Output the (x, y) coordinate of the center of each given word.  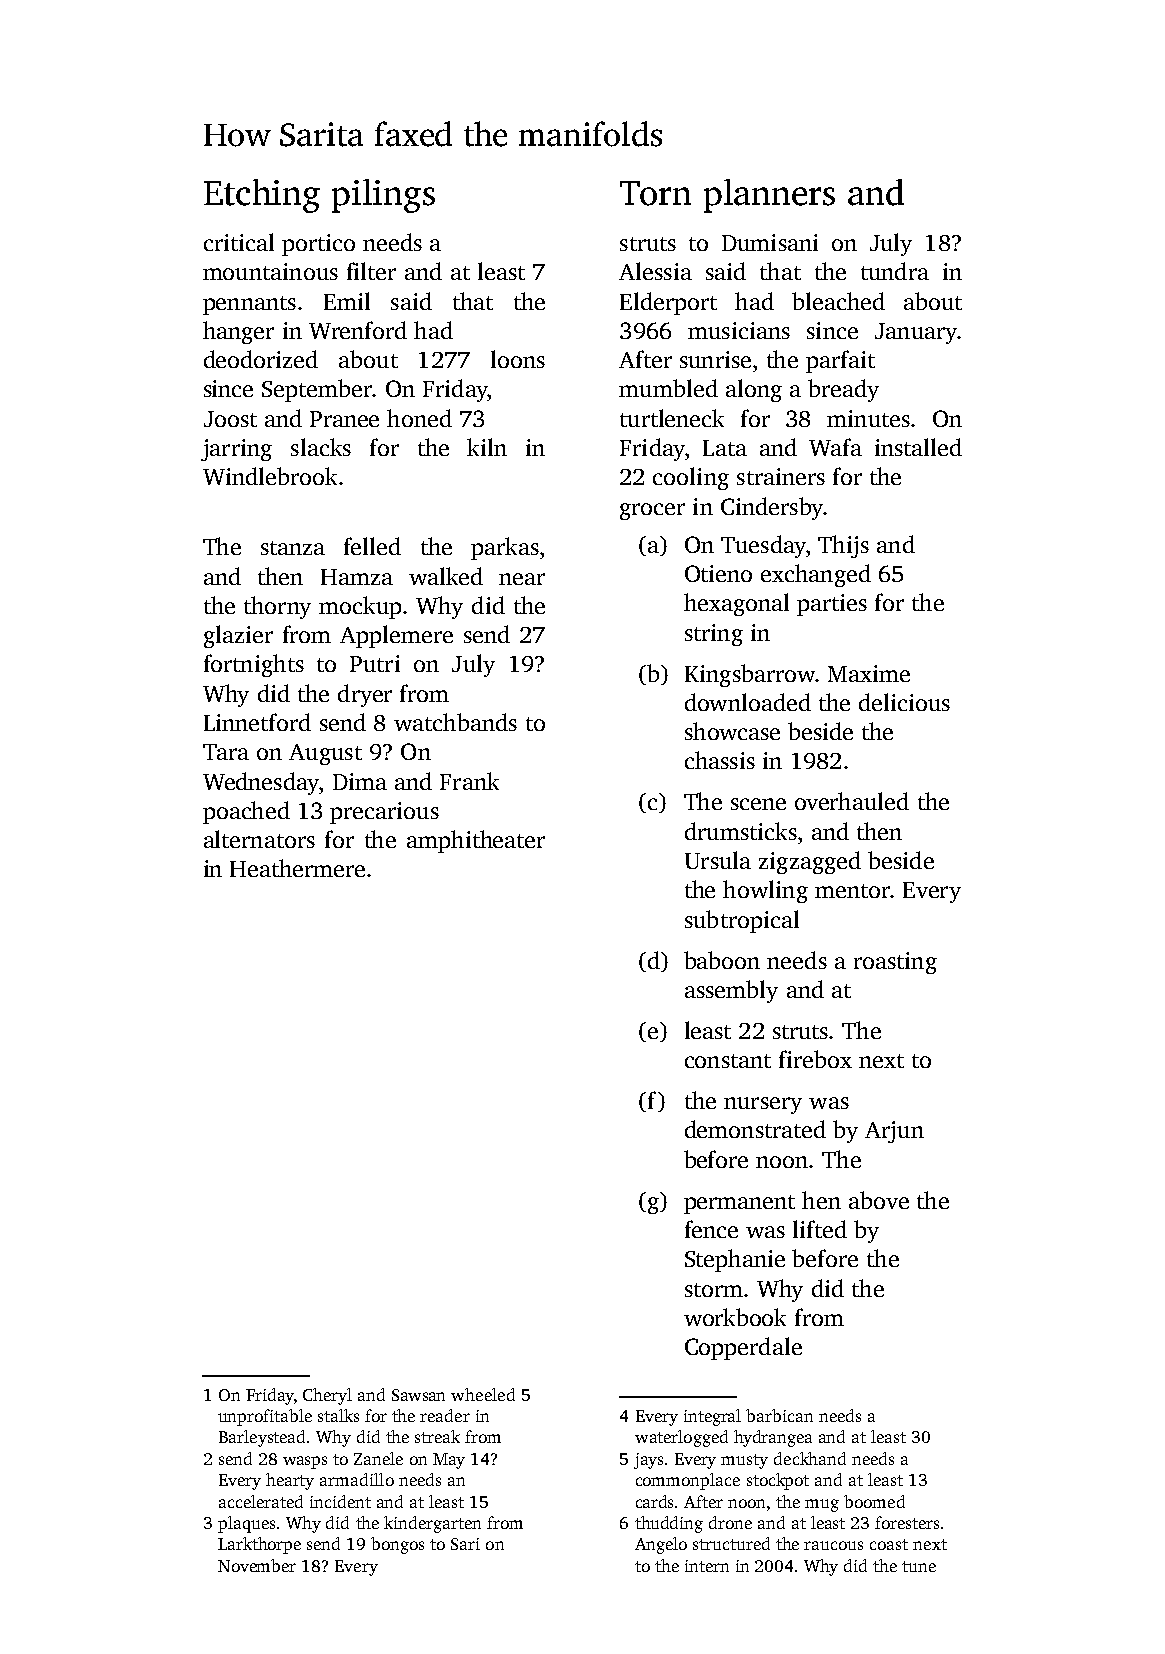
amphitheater (476, 841)
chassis (720, 760)
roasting (895, 963)
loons (518, 359)
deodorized (261, 359)
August (325, 754)
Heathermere (297, 868)
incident (340, 1501)
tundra (895, 271)
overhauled (852, 801)
